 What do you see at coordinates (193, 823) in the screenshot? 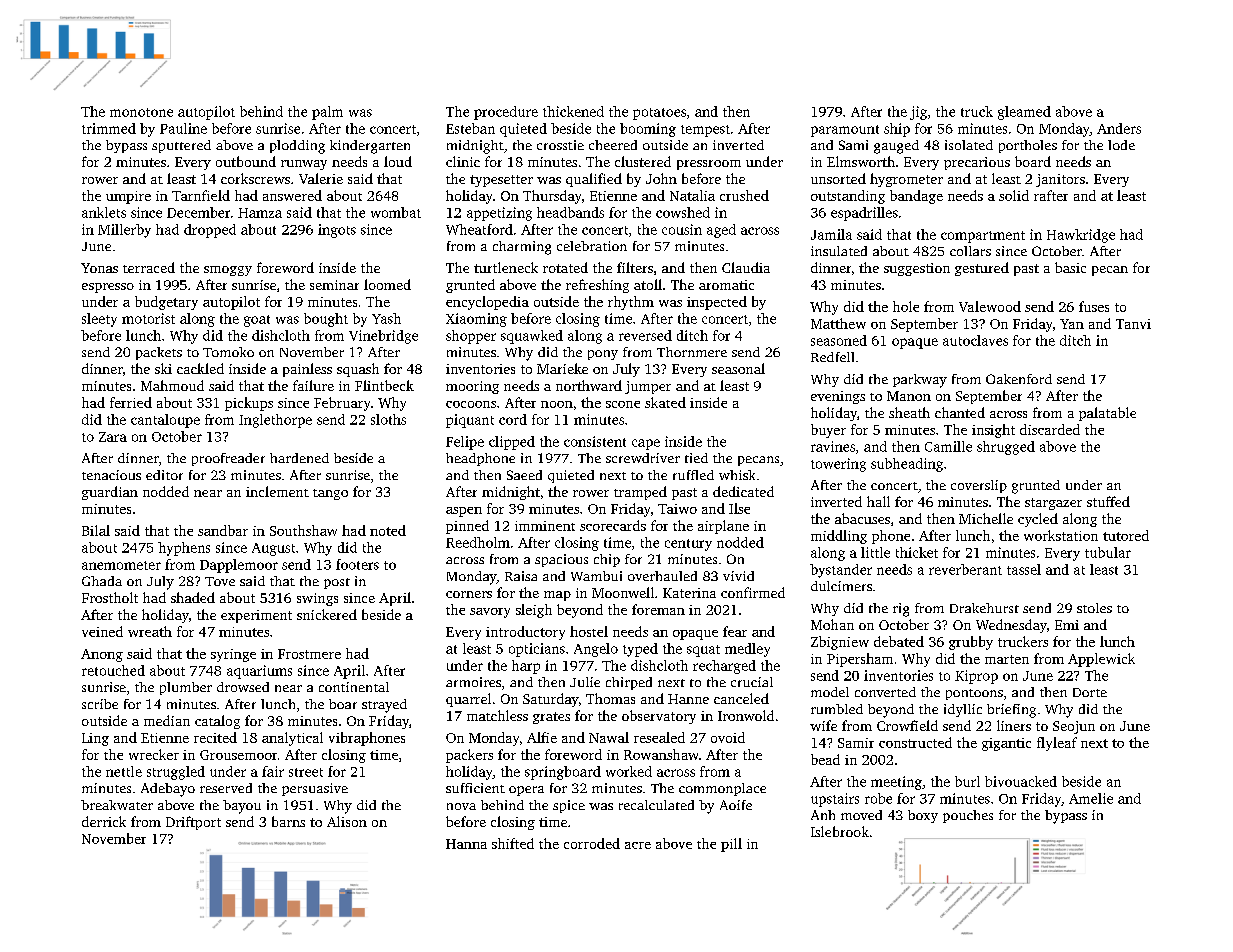
I see `Driftport` at bounding box center [193, 823].
